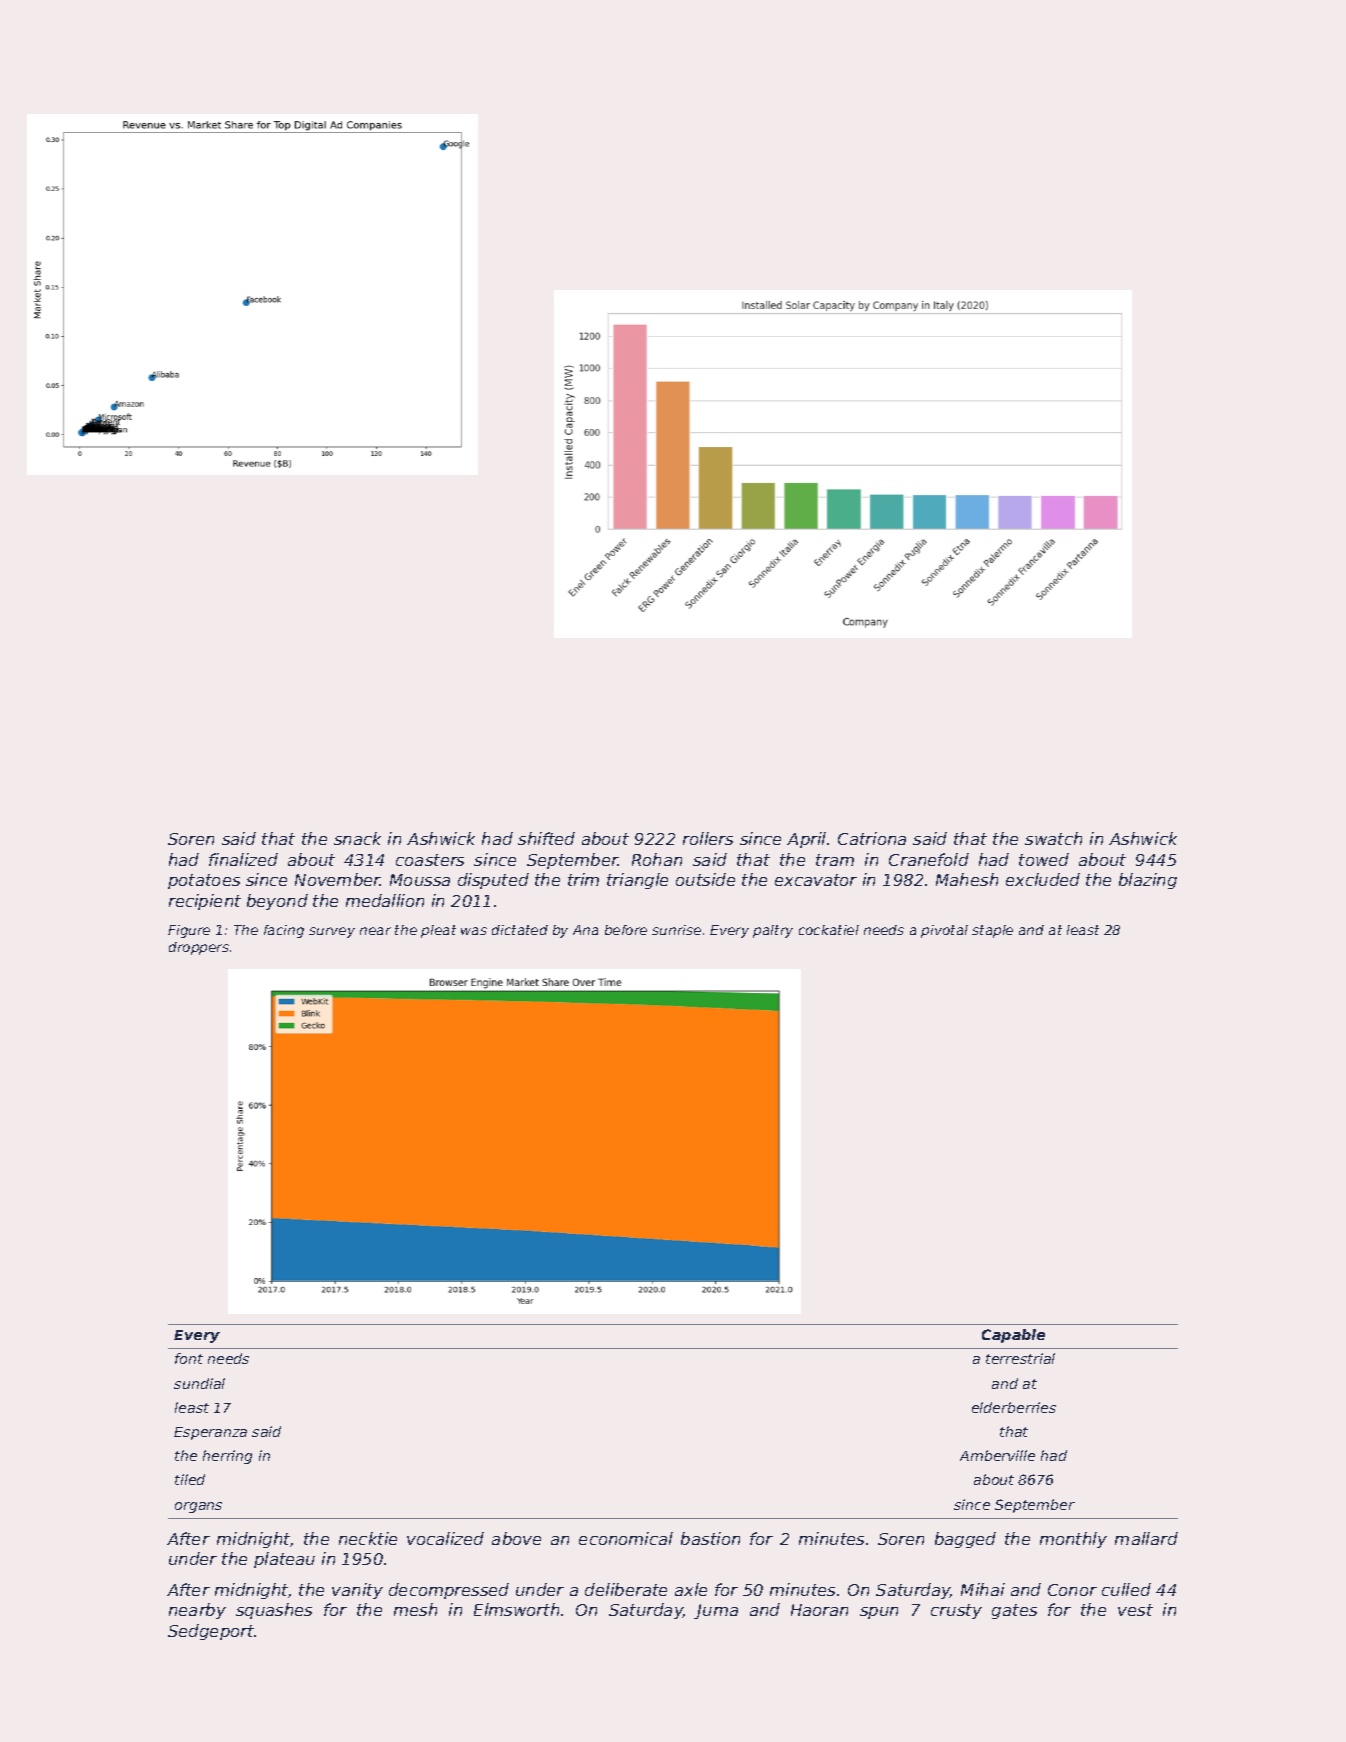 Image resolution: width=1346 pixels, height=1742 pixels. I want to click on pivotal, so click(944, 931).
